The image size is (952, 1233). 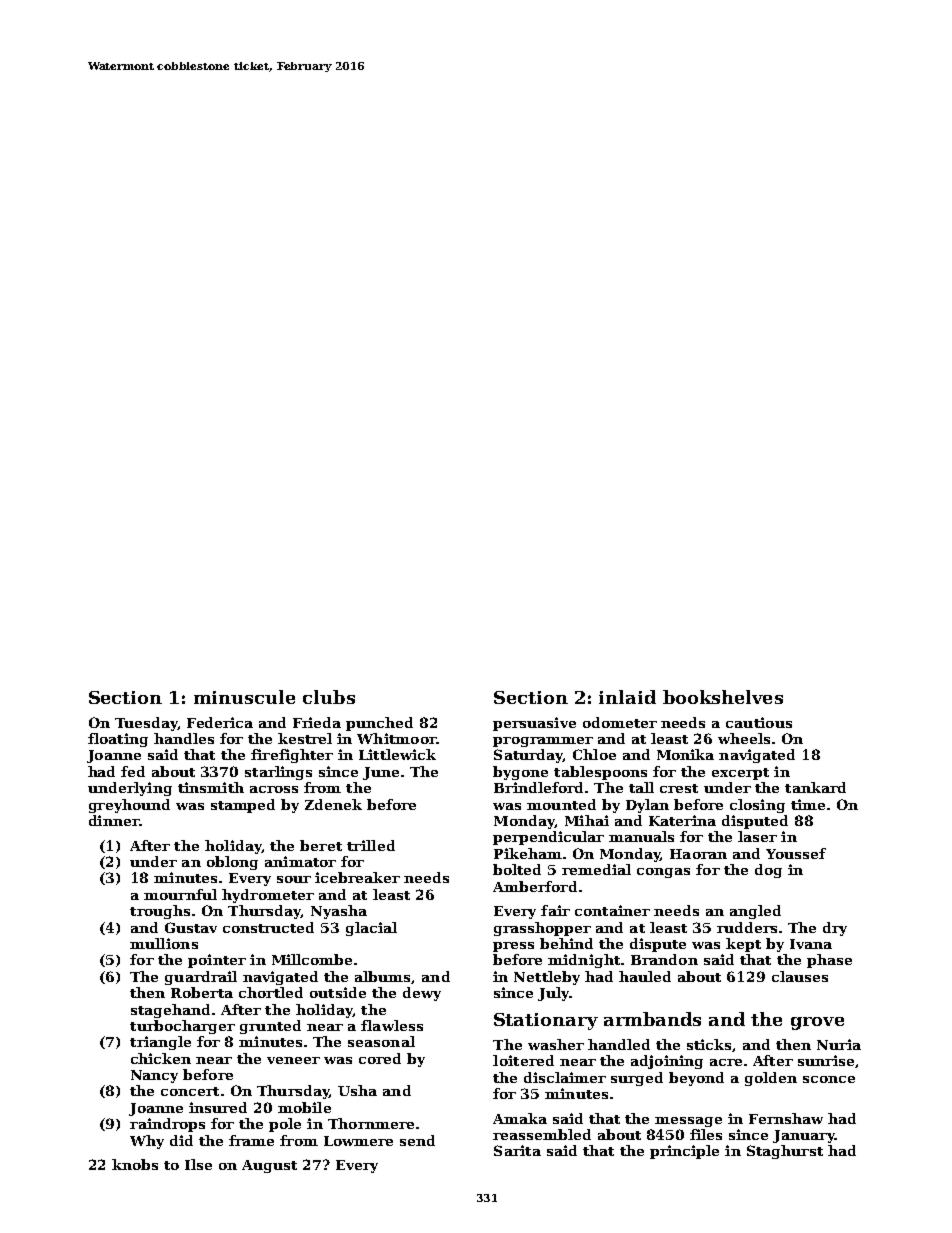 I want to click on Nancy, so click(x=154, y=1076).
